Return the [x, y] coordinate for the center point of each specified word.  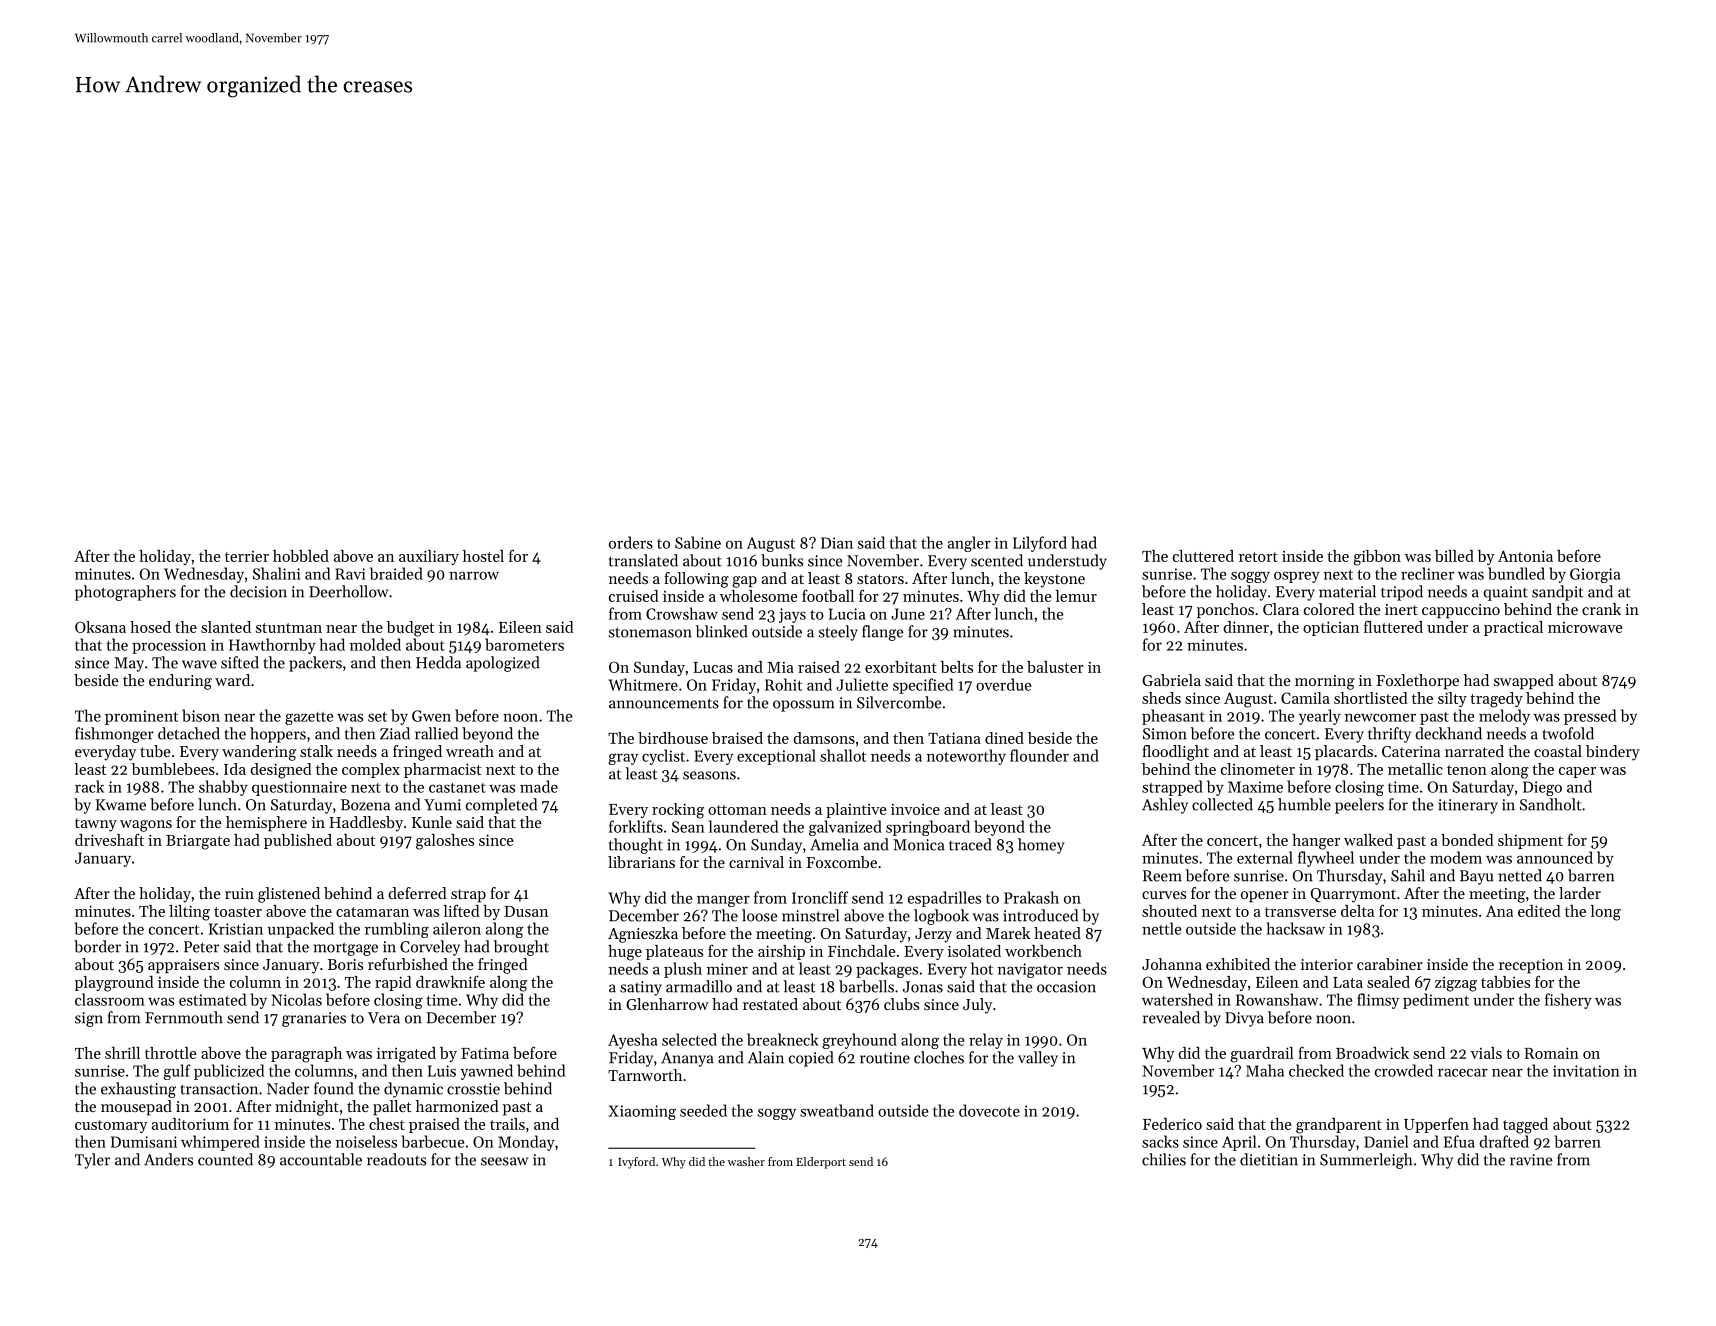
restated [770, 1004]
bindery [1613, 753]
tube [155, 751]
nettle [1161, 928]
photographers [125, 593]
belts [957, 667]
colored [1329, 609]
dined [1004, 738]
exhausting [138, 1090]
